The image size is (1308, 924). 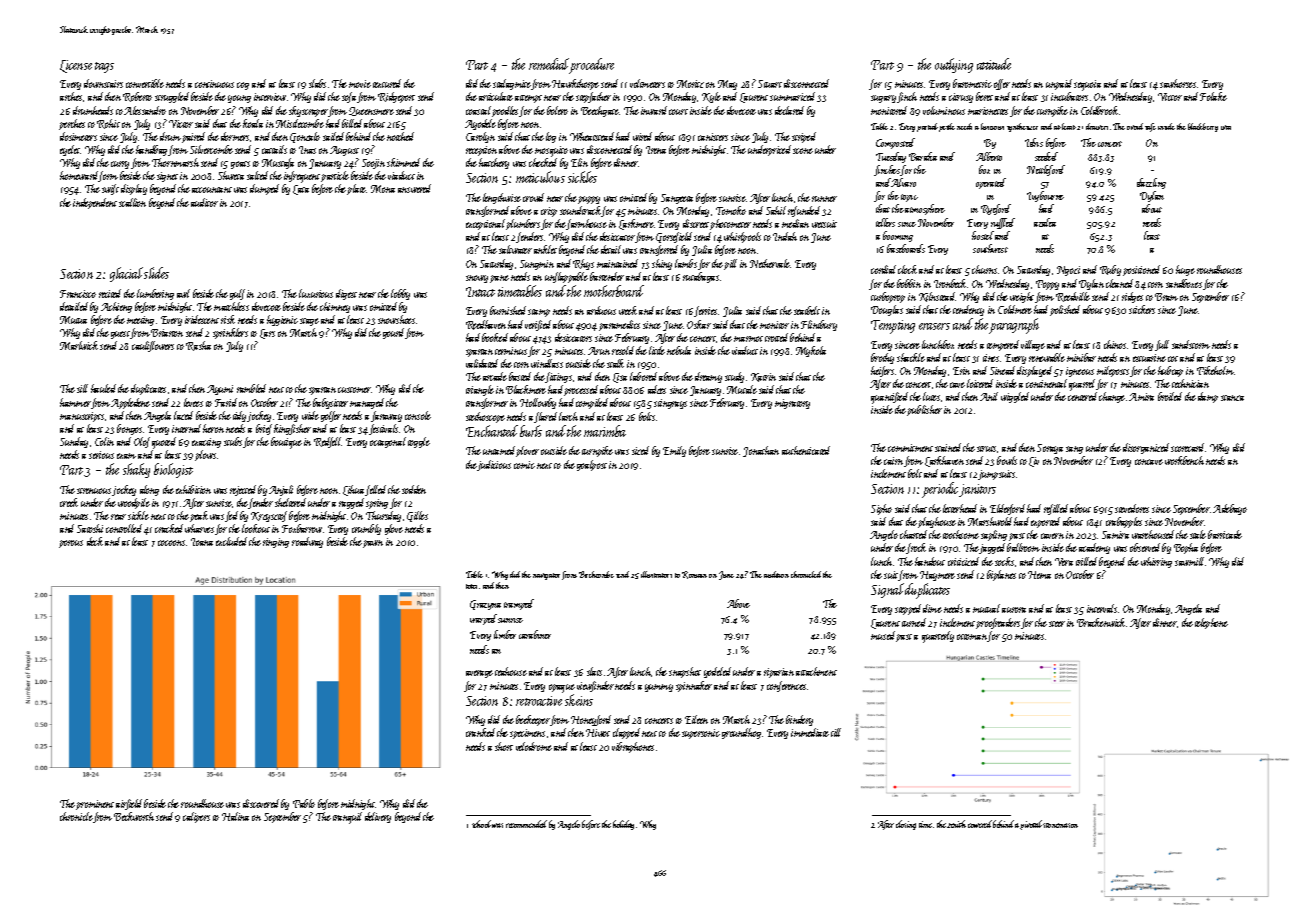 What do you see at coordinates (1225, 534) in the page?
I see `barricade` at bounding box center [1225, 534].
